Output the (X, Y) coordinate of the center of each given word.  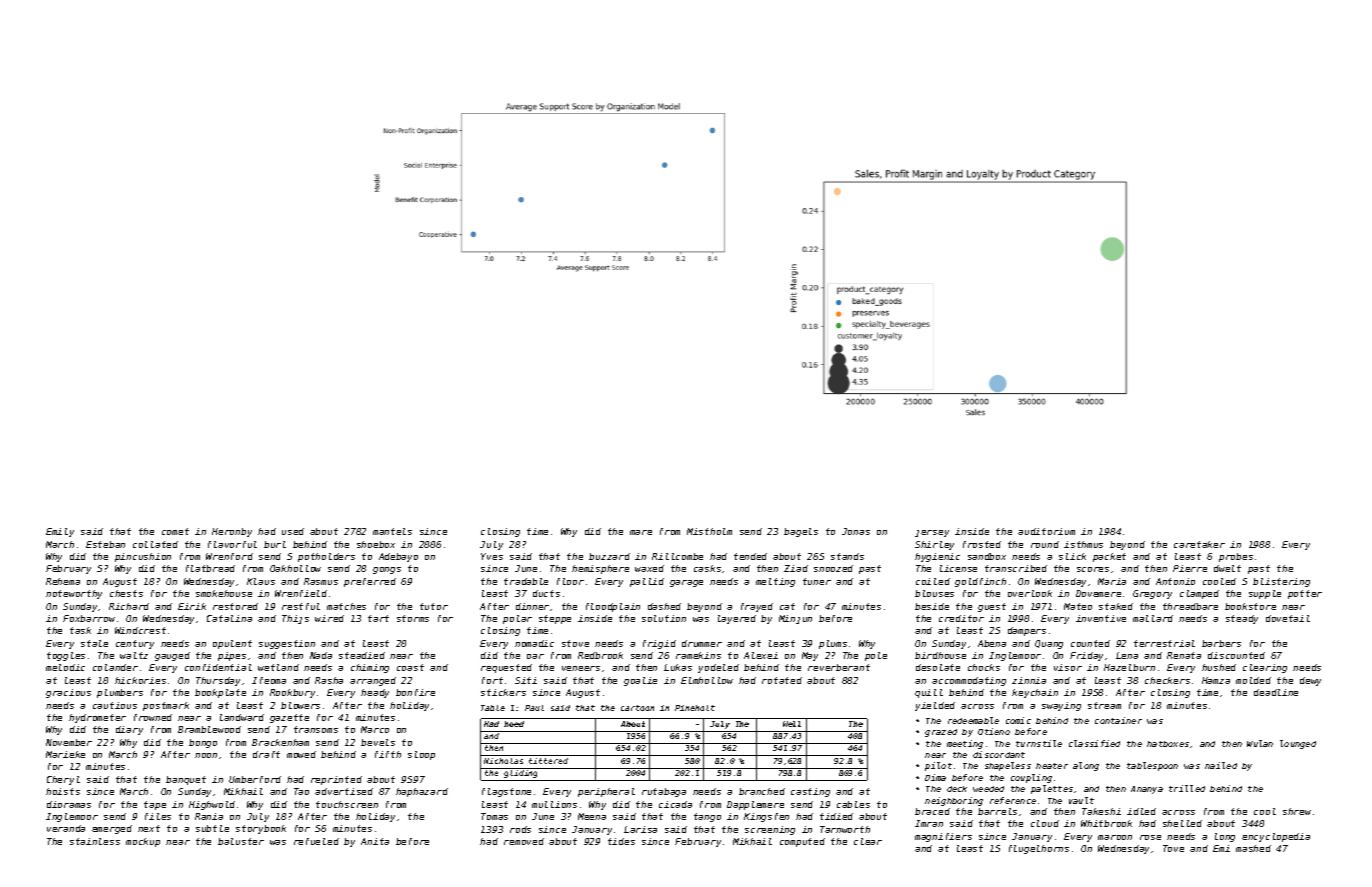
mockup (143, 842)
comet (175, 531)
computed (802, 842)
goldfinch (980, 582)
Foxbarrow (89, 618)
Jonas (856, 531)
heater (1052, 766)
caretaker (1199, 544)
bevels (378, 742)
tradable (526, 581)
